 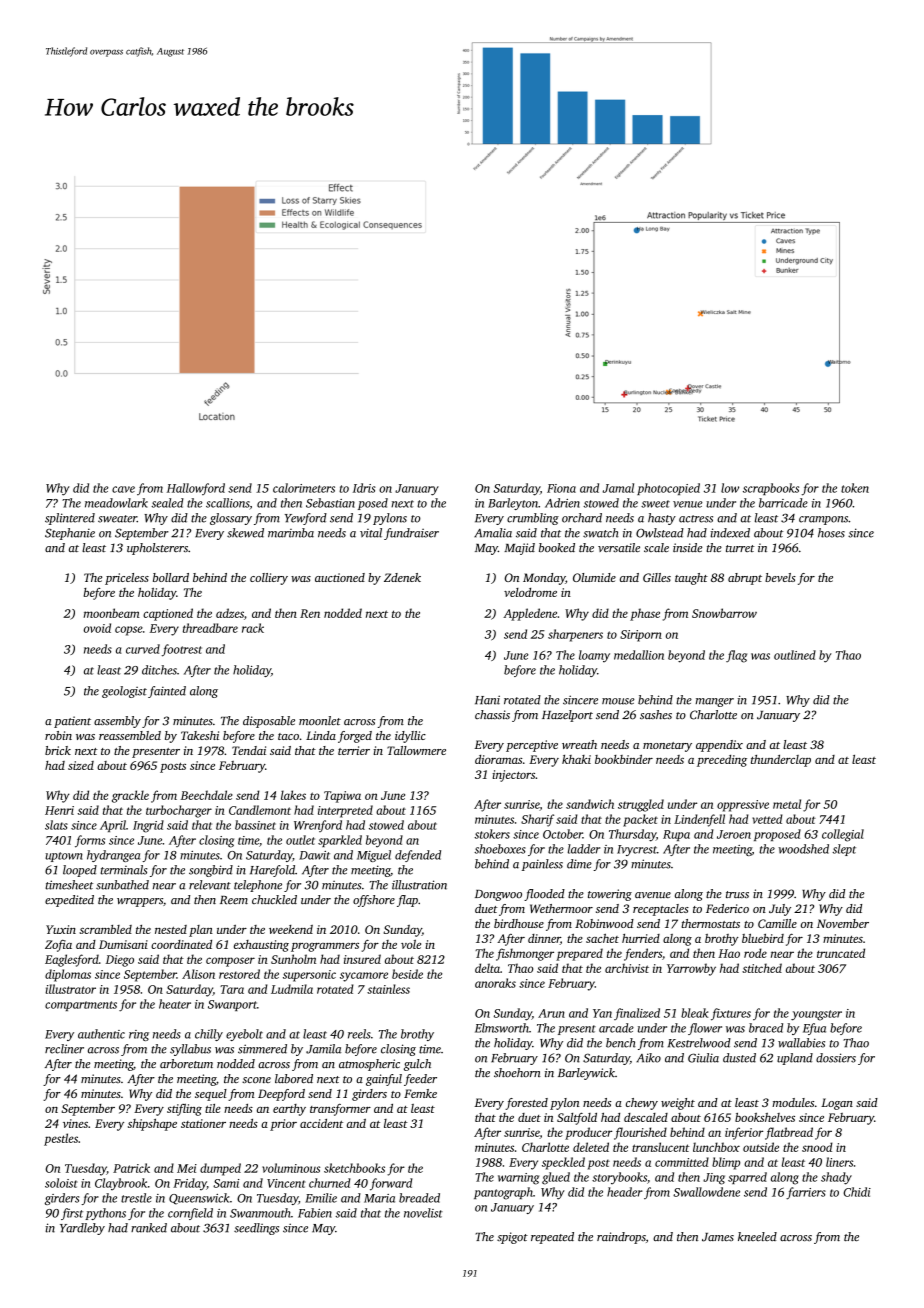 I want to click on fishmonger, so click(x=525, y=954).
